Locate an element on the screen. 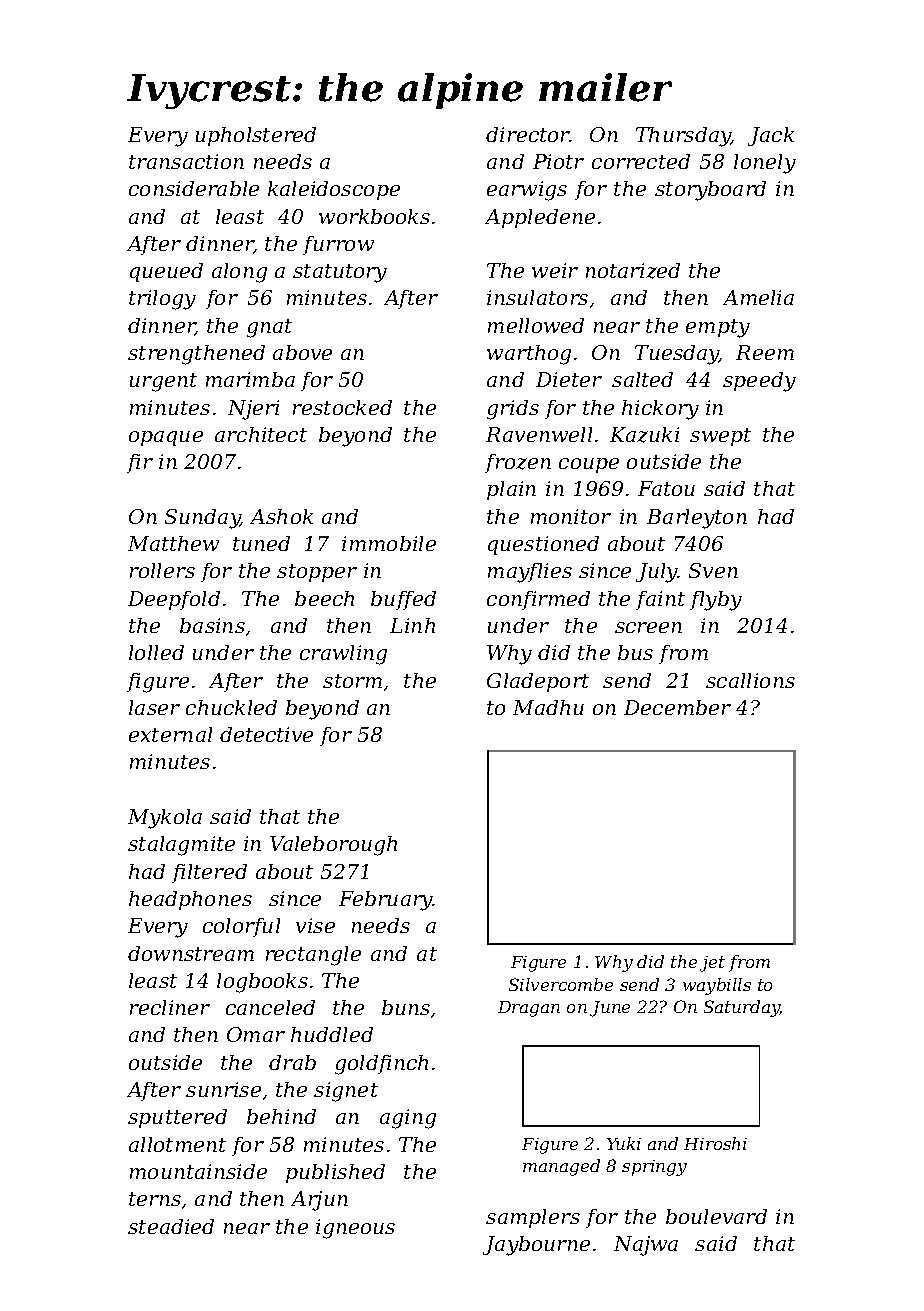  Deepfold is located at coordinates (174, 600).
